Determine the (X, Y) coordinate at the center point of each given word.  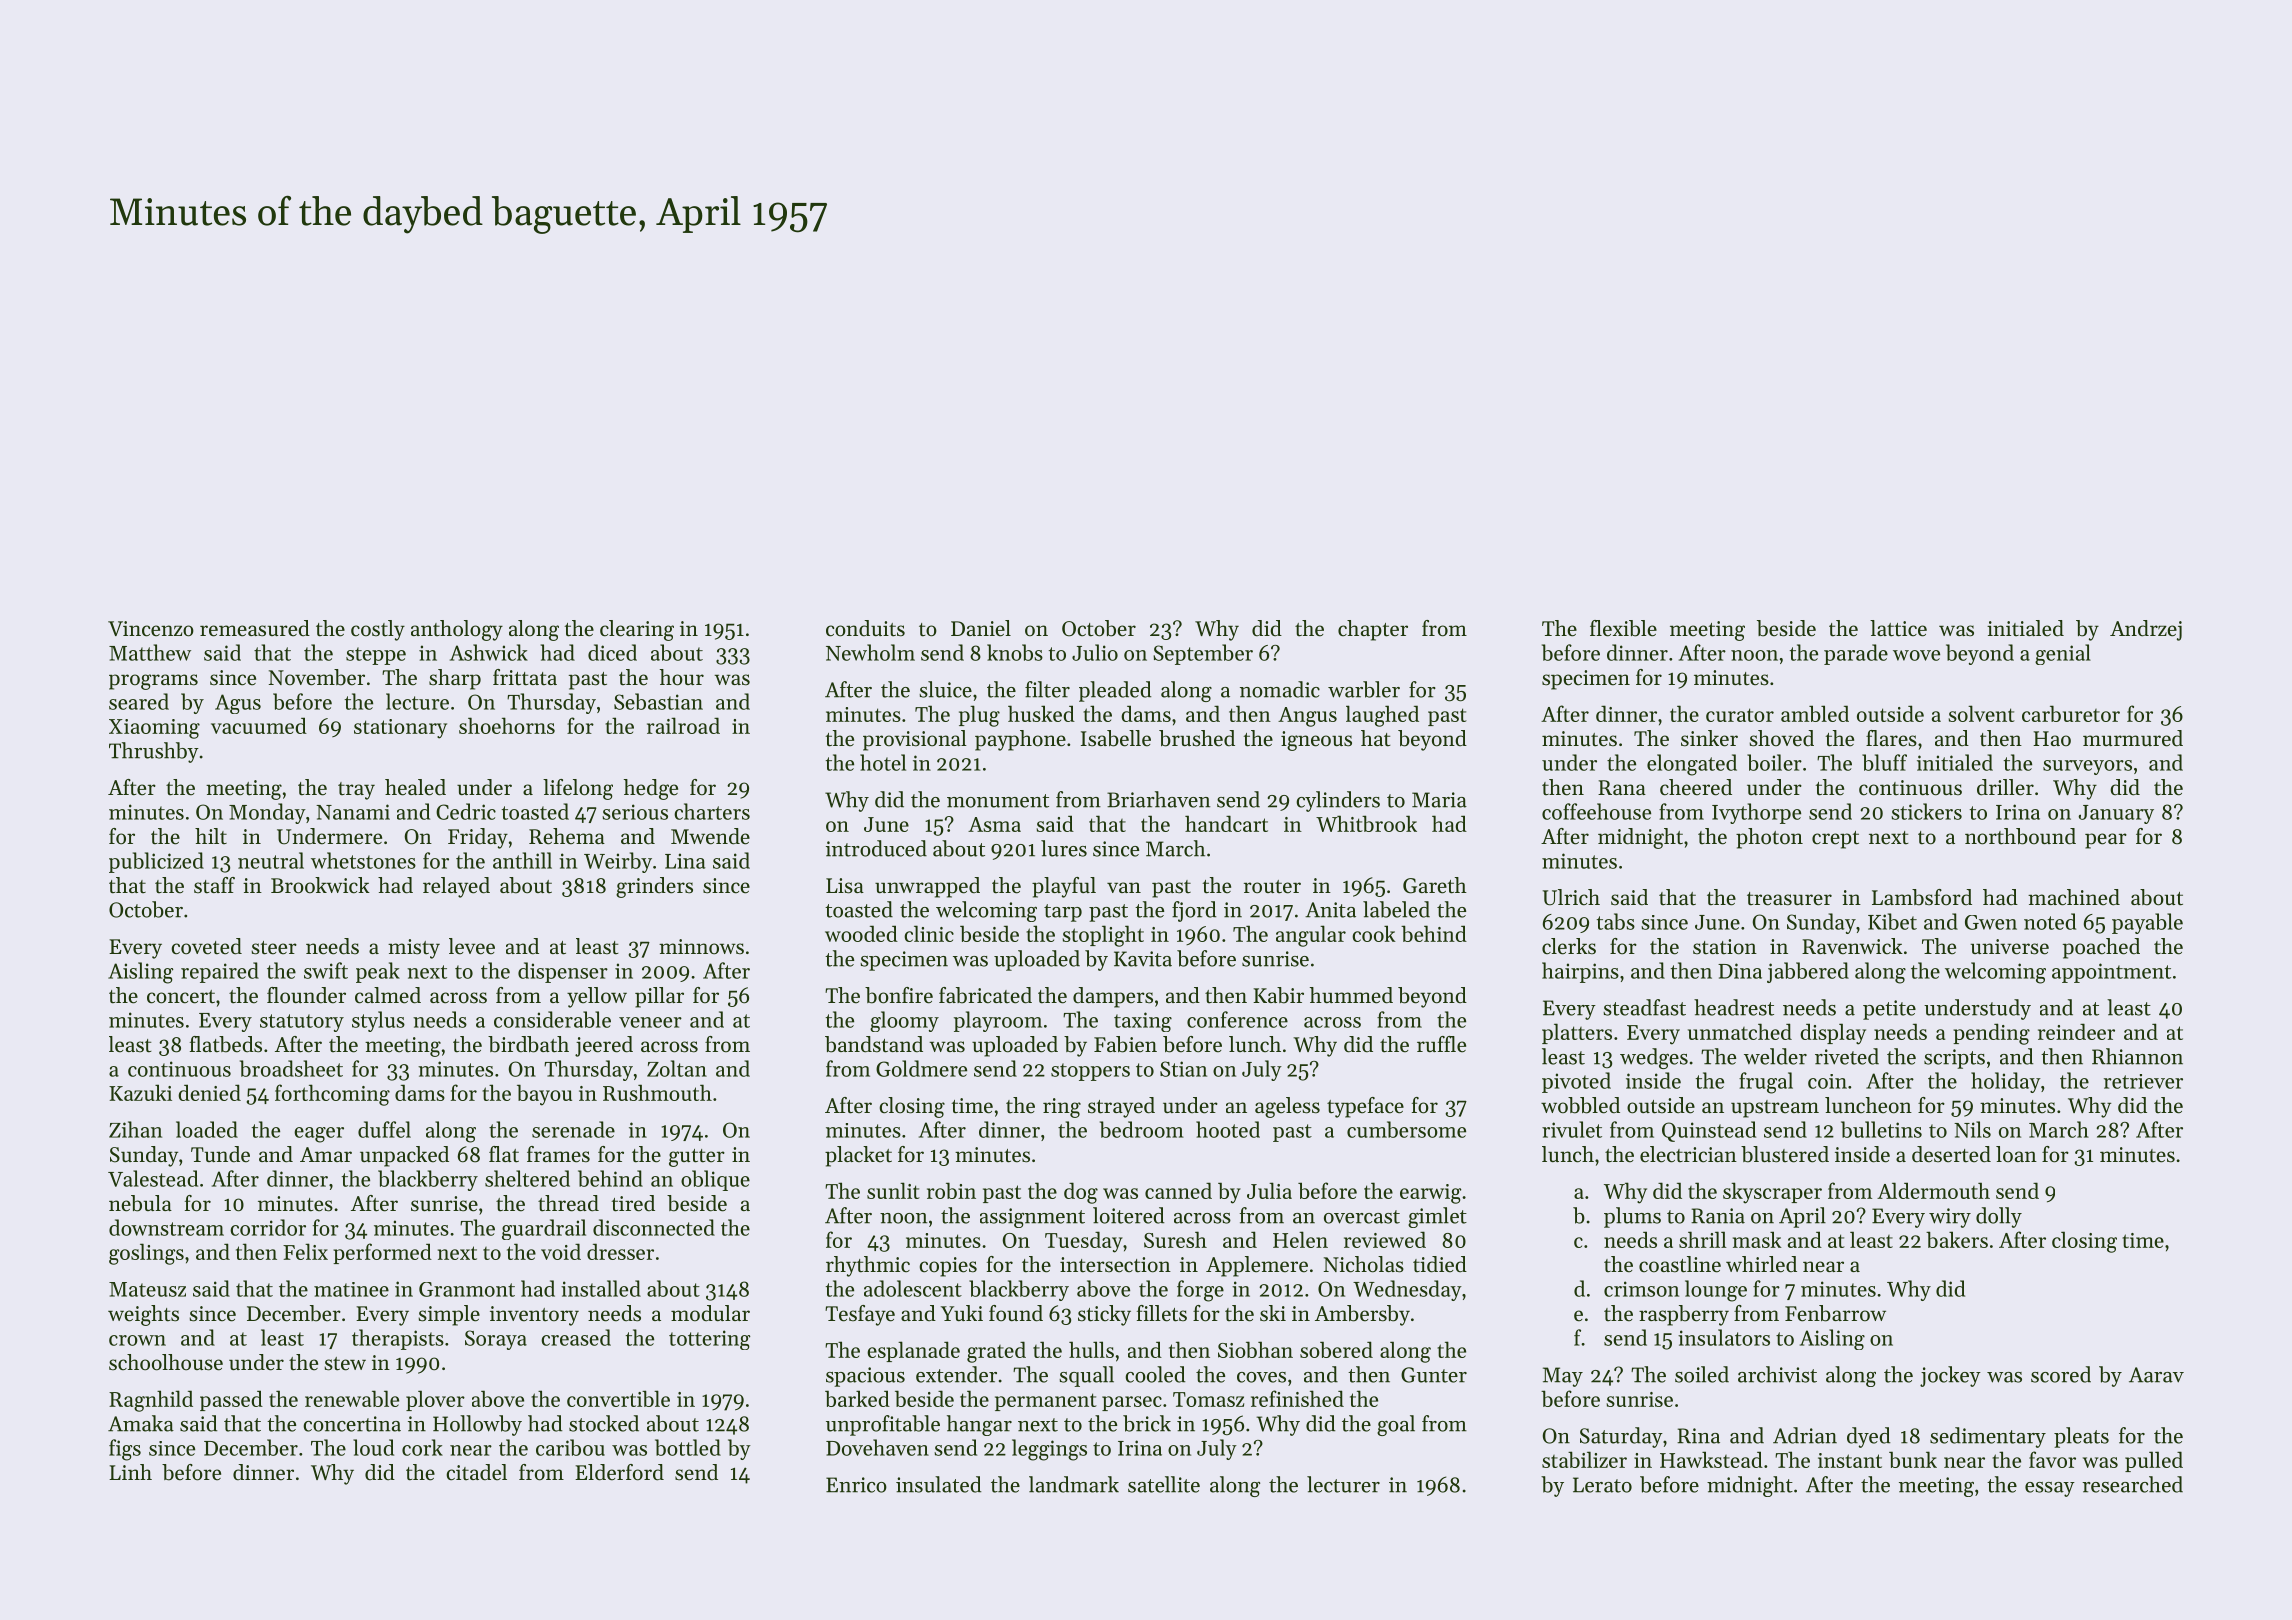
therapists (398, 1339)
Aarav (2156, 1375)
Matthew (150, 652)
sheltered (527, 1178)
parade (1856, 654)
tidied (1440, 1264)
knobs (1015, 652)
